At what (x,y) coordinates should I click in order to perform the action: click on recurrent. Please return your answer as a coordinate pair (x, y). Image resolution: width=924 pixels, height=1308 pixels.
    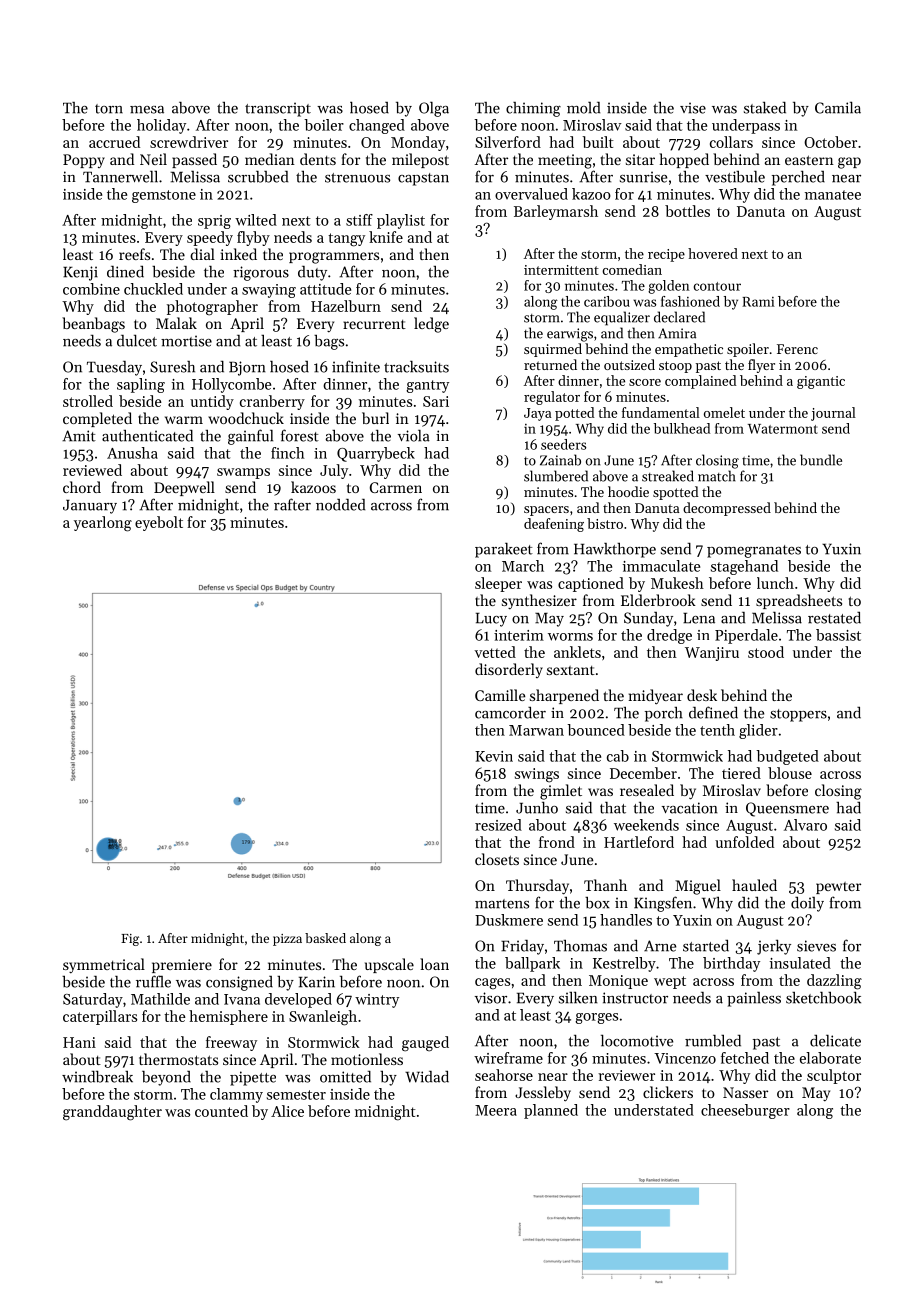
    Looking at the image, I should click on (374, 324).
